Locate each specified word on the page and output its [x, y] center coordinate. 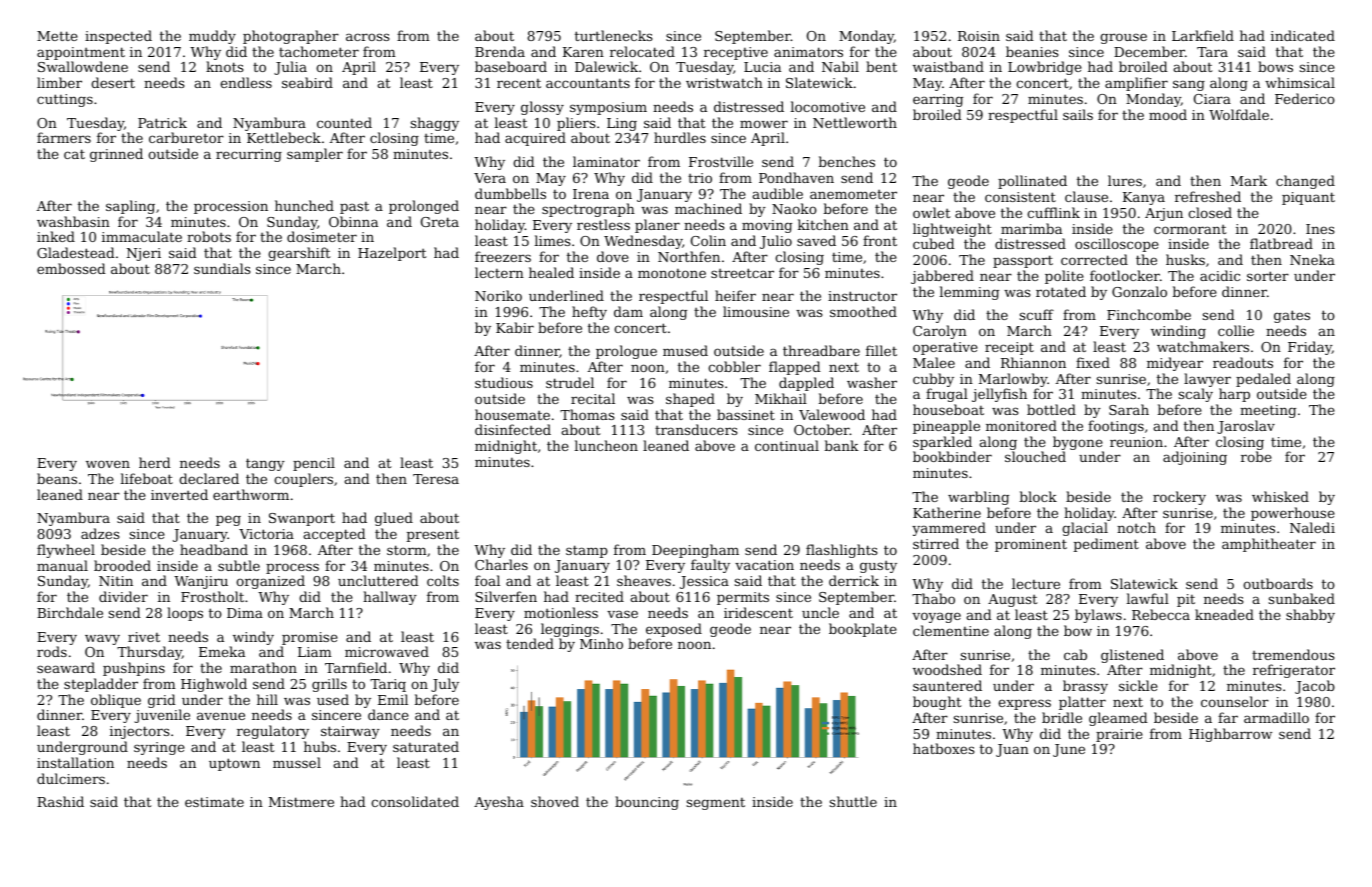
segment [716, 803]
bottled [1051, 409]
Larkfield [1203, 35]
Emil [393, 699]
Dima [245, 613]
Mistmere [301, 802]
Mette [57, 36]
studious [504, 382]
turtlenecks [613, 35]
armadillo [1276, 717]
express [1024, 704]
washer [872, 382]
